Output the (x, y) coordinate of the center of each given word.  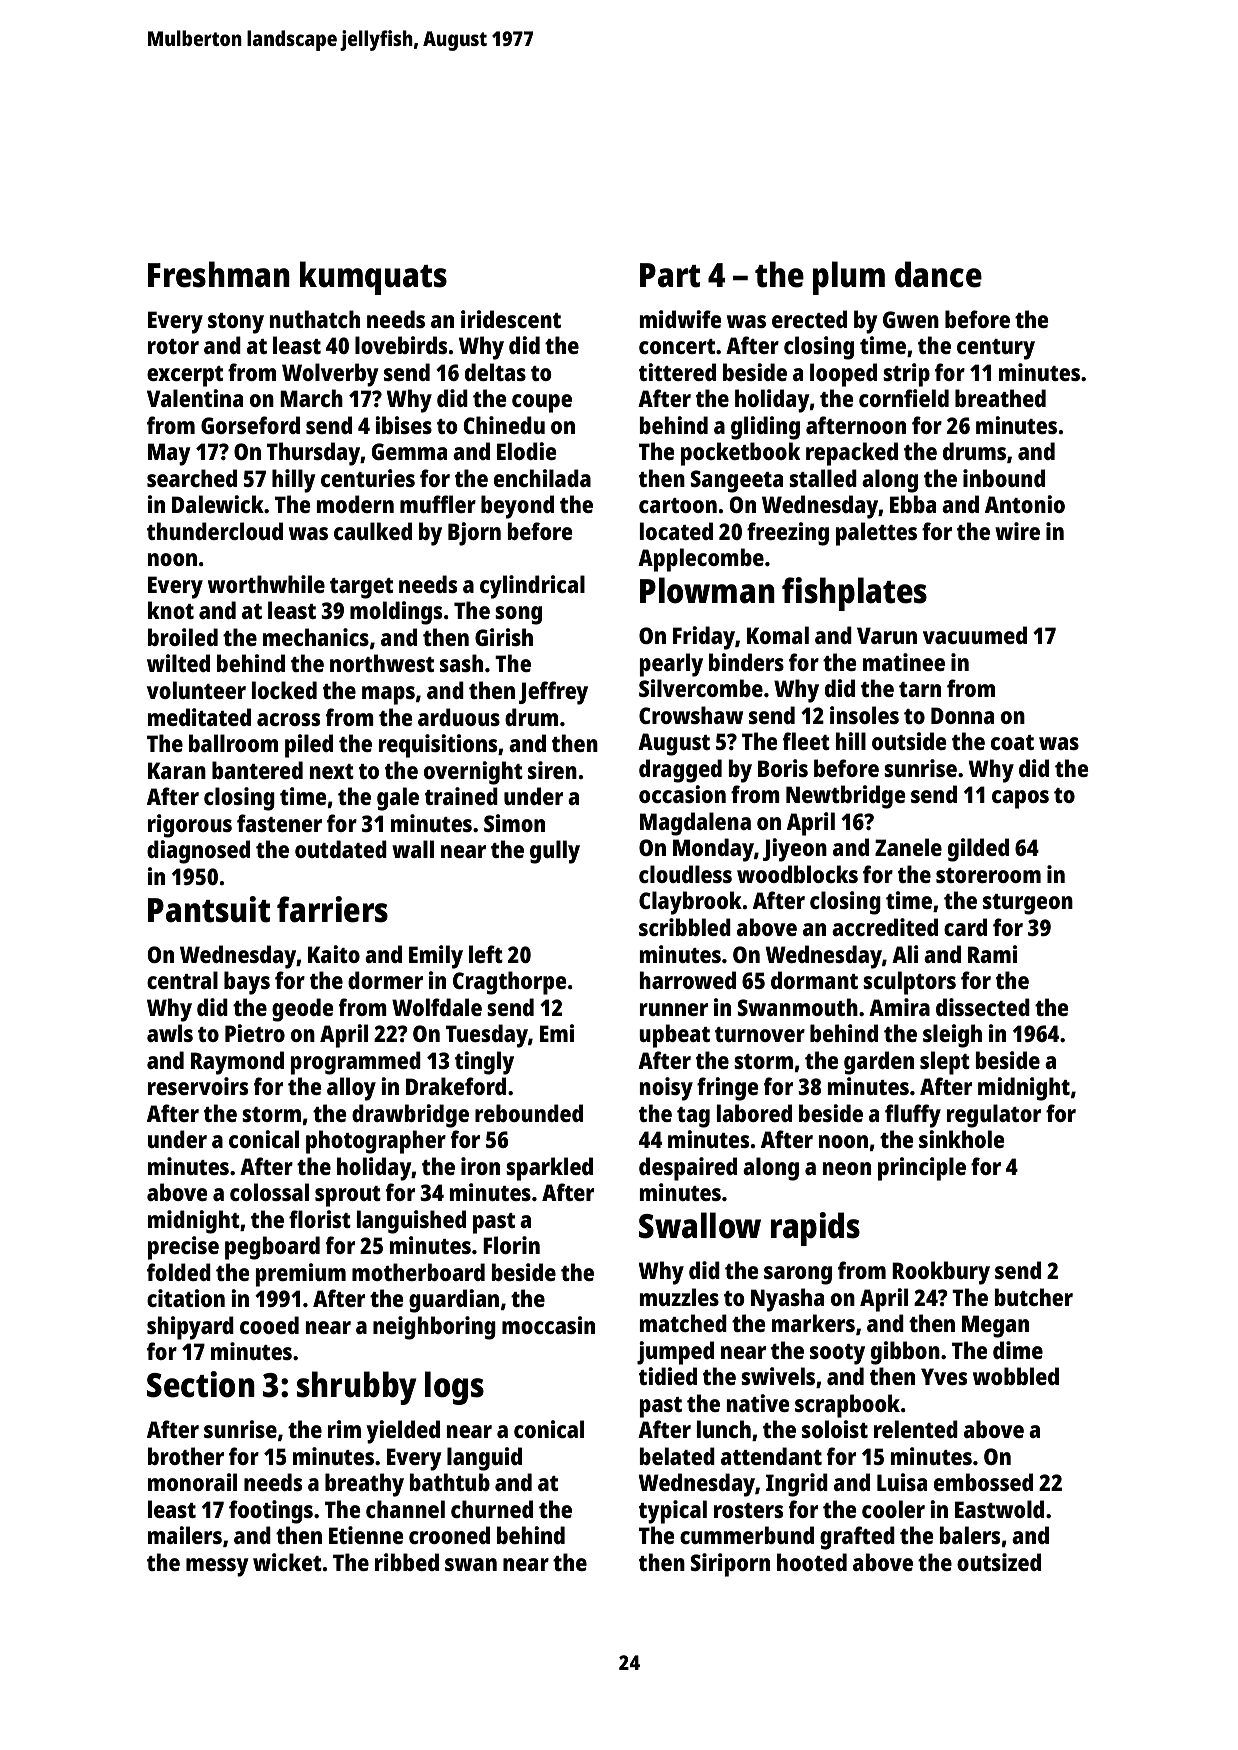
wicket (287, 1562)
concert (677, 346)
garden (879, 1063)
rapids (815, 1229)
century (996, 349)
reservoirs (198, 1086)
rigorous (190, 826)
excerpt (185, 376)
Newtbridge (845, 797)
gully (555, 852)
